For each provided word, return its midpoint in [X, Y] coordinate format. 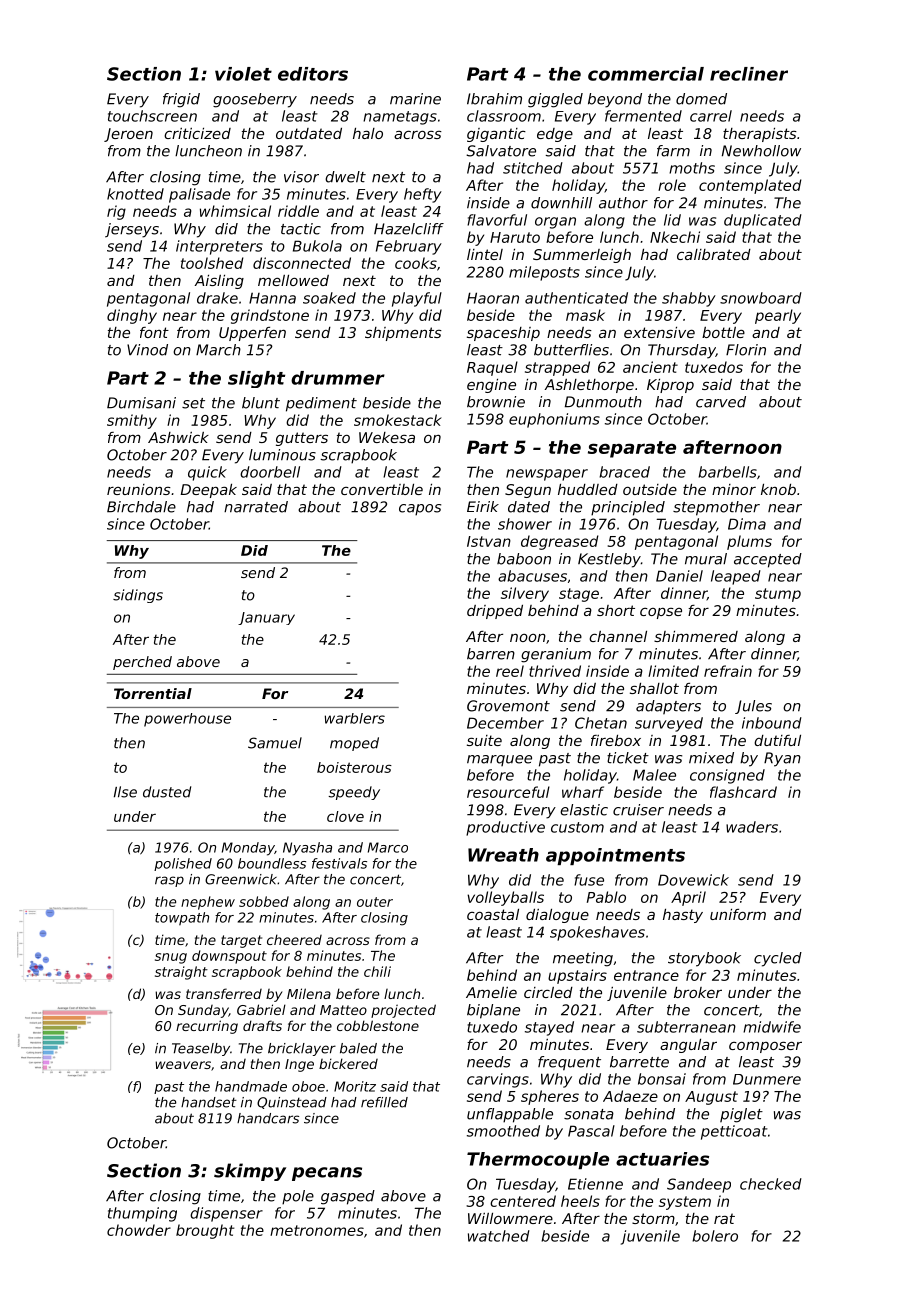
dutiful [777, 740]
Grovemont [508, 706]
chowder [139, 1230]
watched [499, 1236]
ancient [650, 367]
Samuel [275, 743]
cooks [416, 263]
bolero [715, 1236]
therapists [760, 135]
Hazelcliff [409, 229]
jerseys [132, 230]
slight [256, 379]
